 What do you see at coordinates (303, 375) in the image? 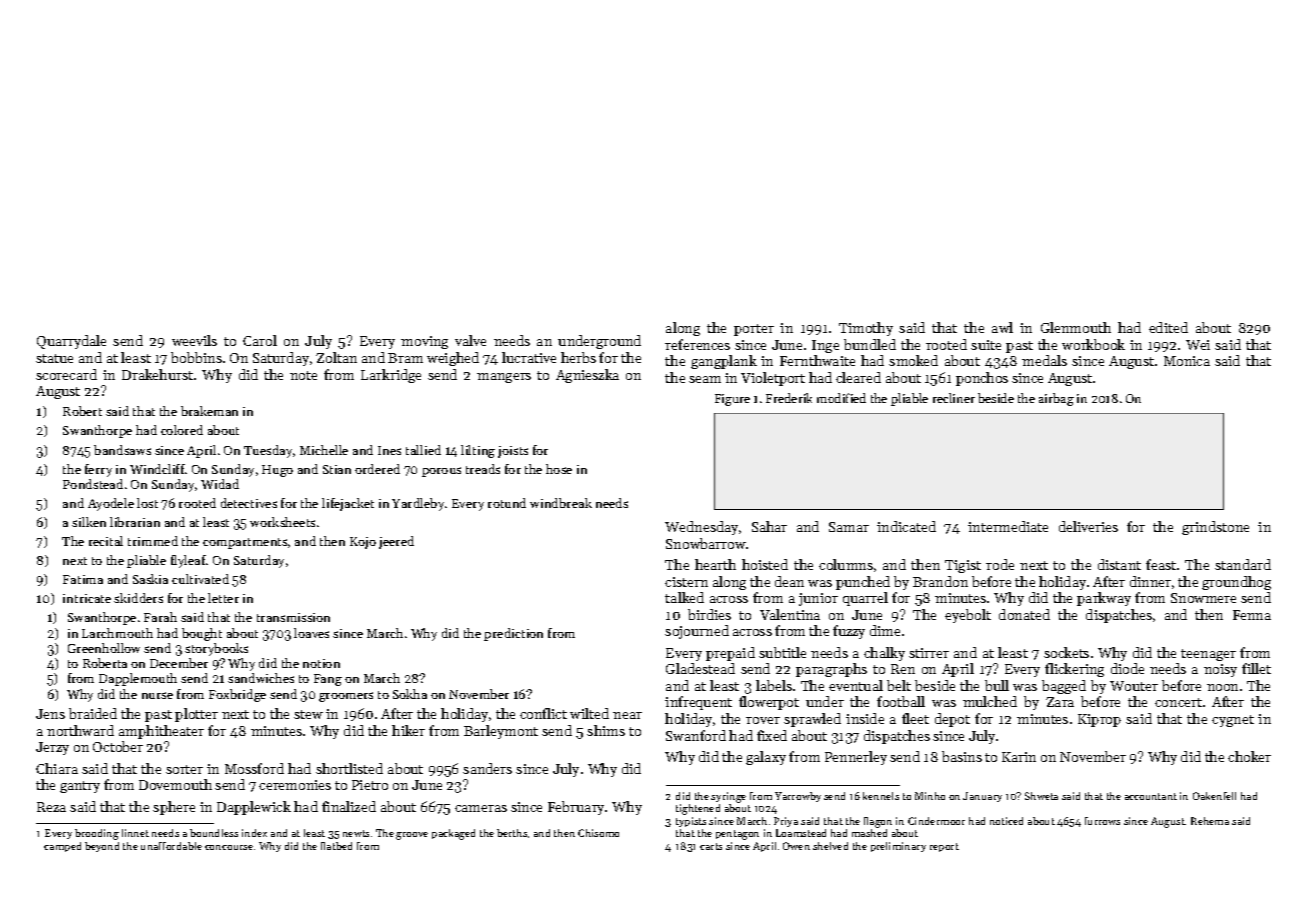
I see `note` at bounding box center [303, 375].
